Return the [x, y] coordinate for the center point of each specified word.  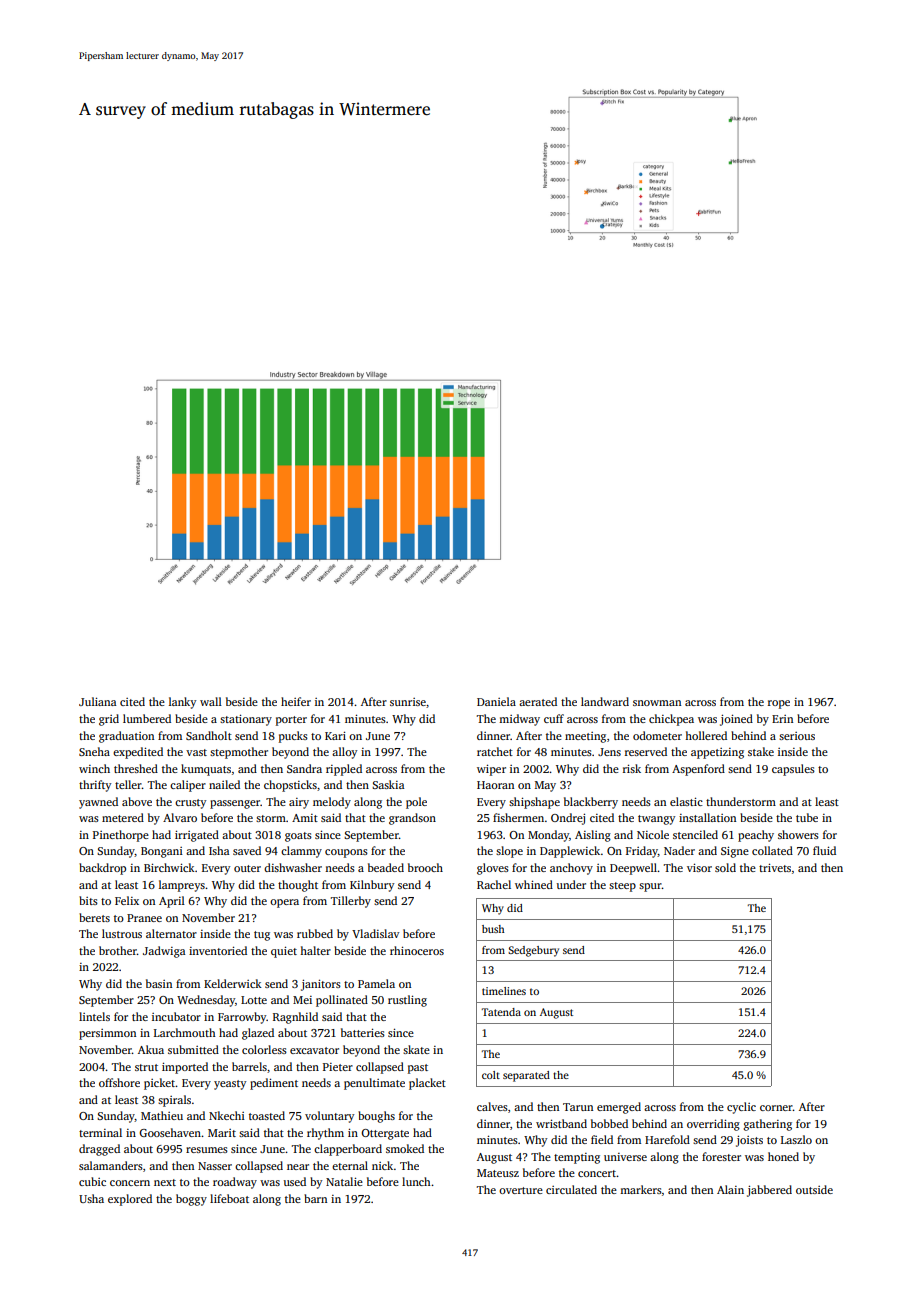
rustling [407, 1001]
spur [650, 887]
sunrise [408, 702]
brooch [425, 867]
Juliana [97, 701]
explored [130, 1200]
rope [779, 704]
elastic [686, 801]
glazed [258, 1034]
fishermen [518, 817]
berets [94, 917]
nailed [224, 784]
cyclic [741, 1108]
